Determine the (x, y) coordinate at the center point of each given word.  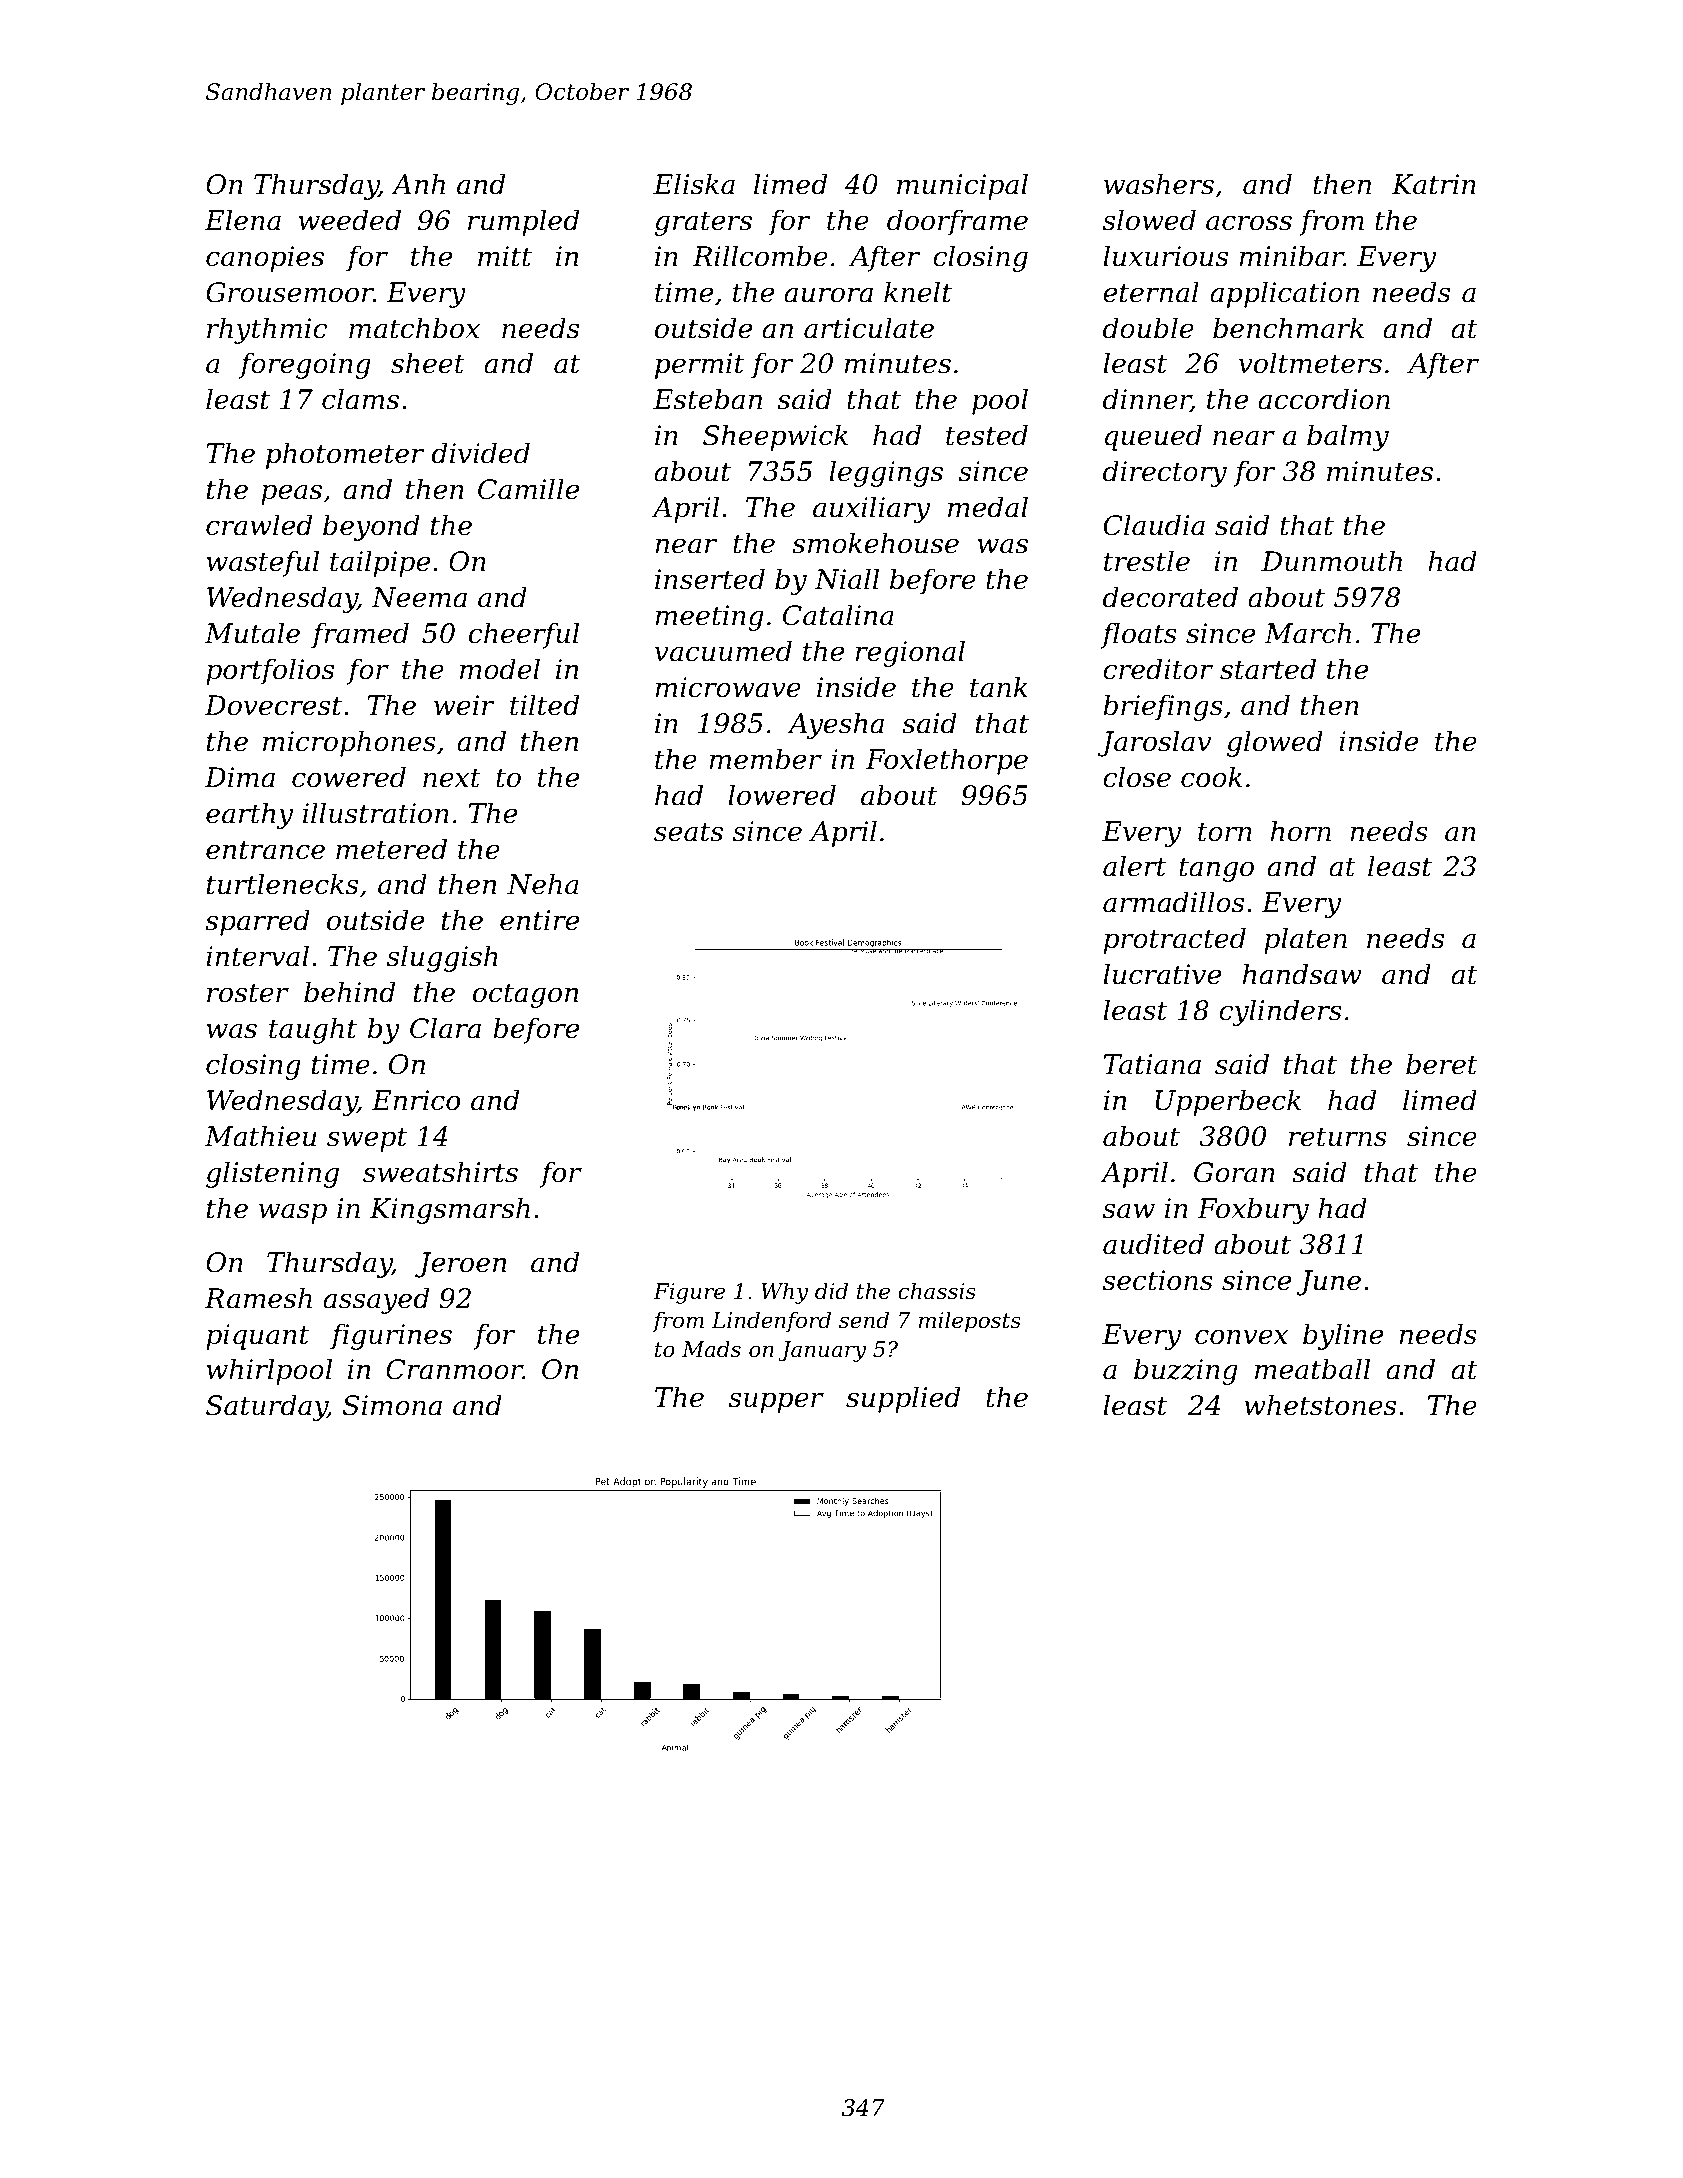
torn (1225, 832)
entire (539, 920)
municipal (962, 186)
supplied (903, 1399)
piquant (257, 1337)
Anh (418, 183)
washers (1159, 184)
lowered (782, 795)
